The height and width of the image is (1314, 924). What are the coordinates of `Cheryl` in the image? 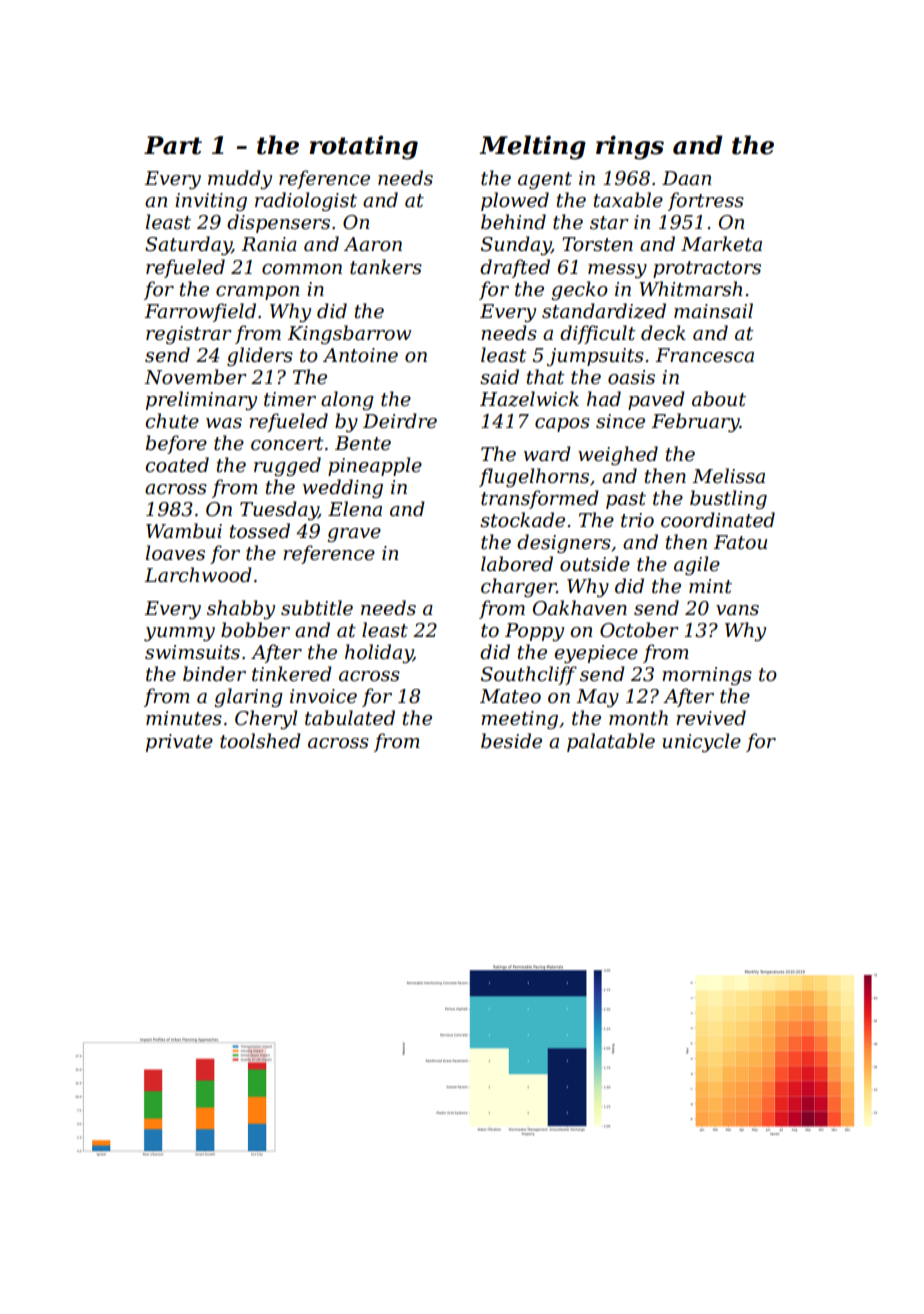 It's located at (266, 719).
